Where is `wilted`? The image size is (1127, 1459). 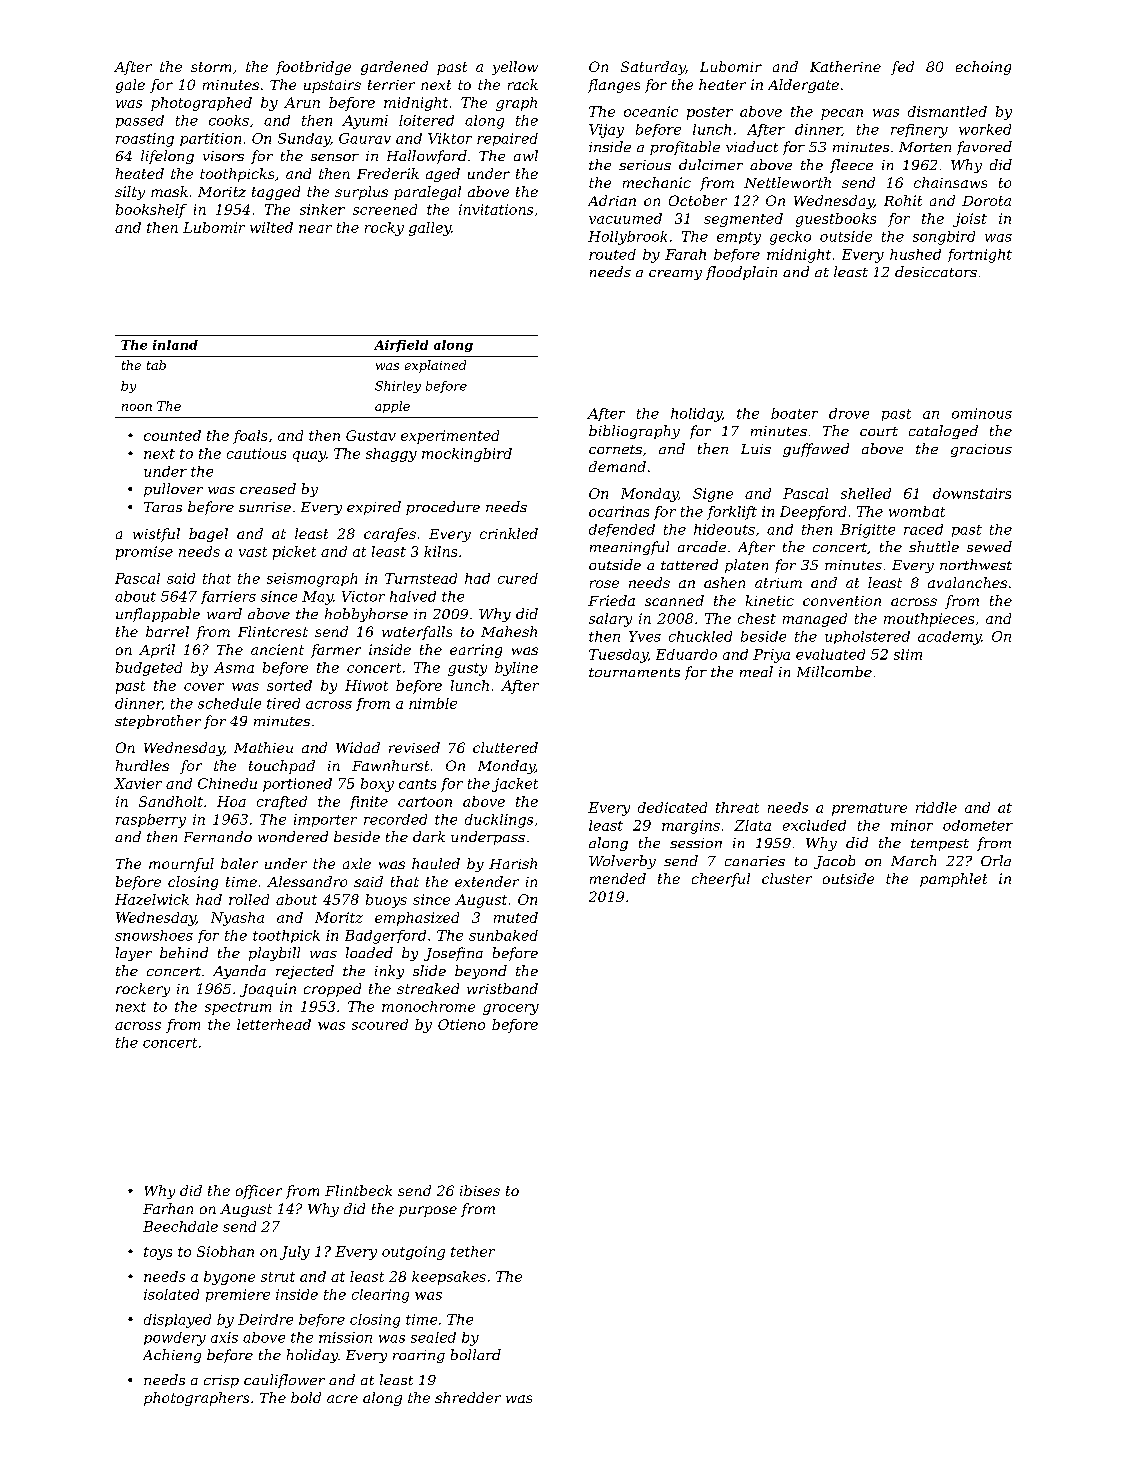 wilted is located at coordinates (271, 227).
